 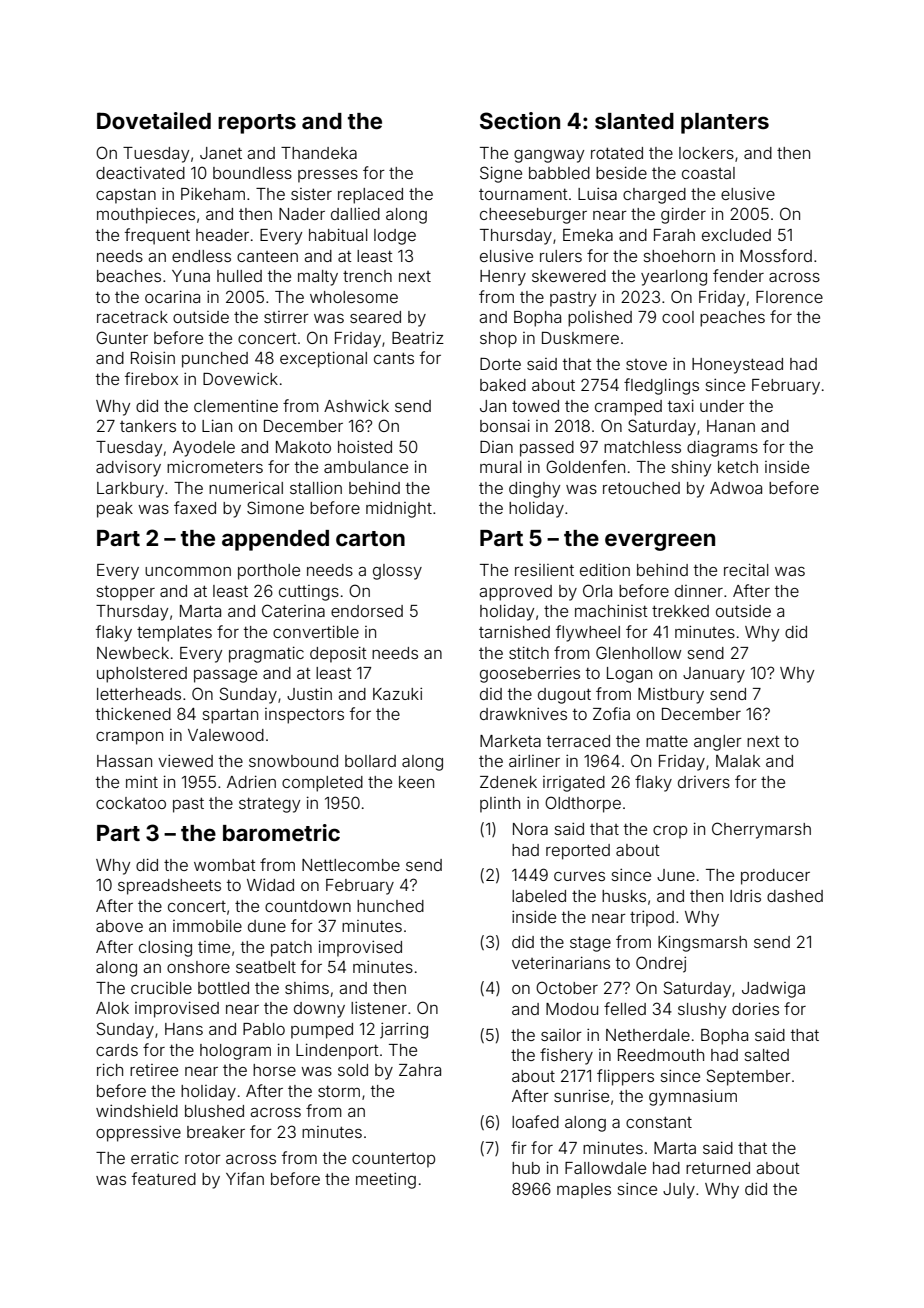 What do you see at coordinates (354, 297) in the image?
I see `wholesome` at bounding box center [354, 297].
